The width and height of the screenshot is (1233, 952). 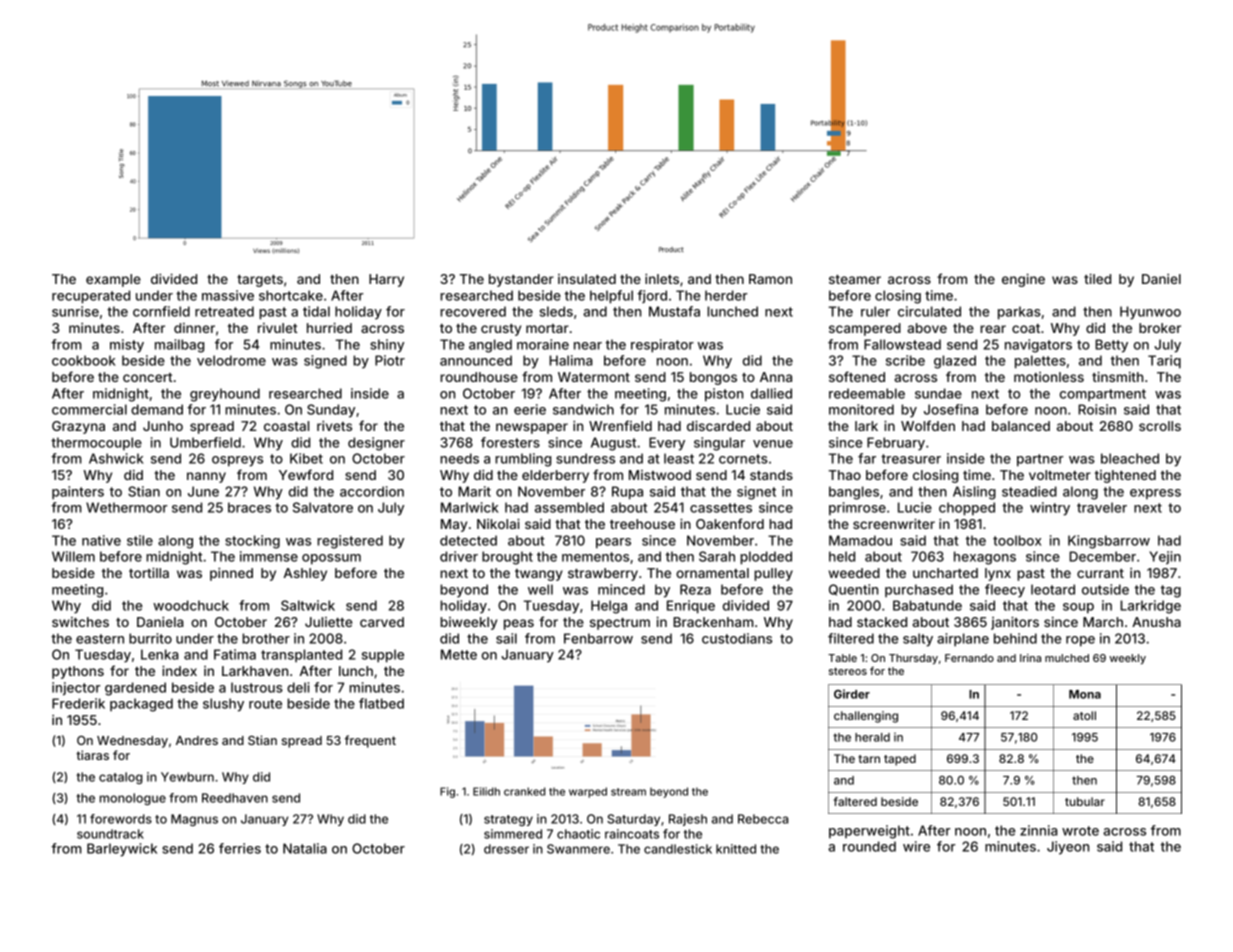 I want to click on Ramon, so click(x=770, y=279).
